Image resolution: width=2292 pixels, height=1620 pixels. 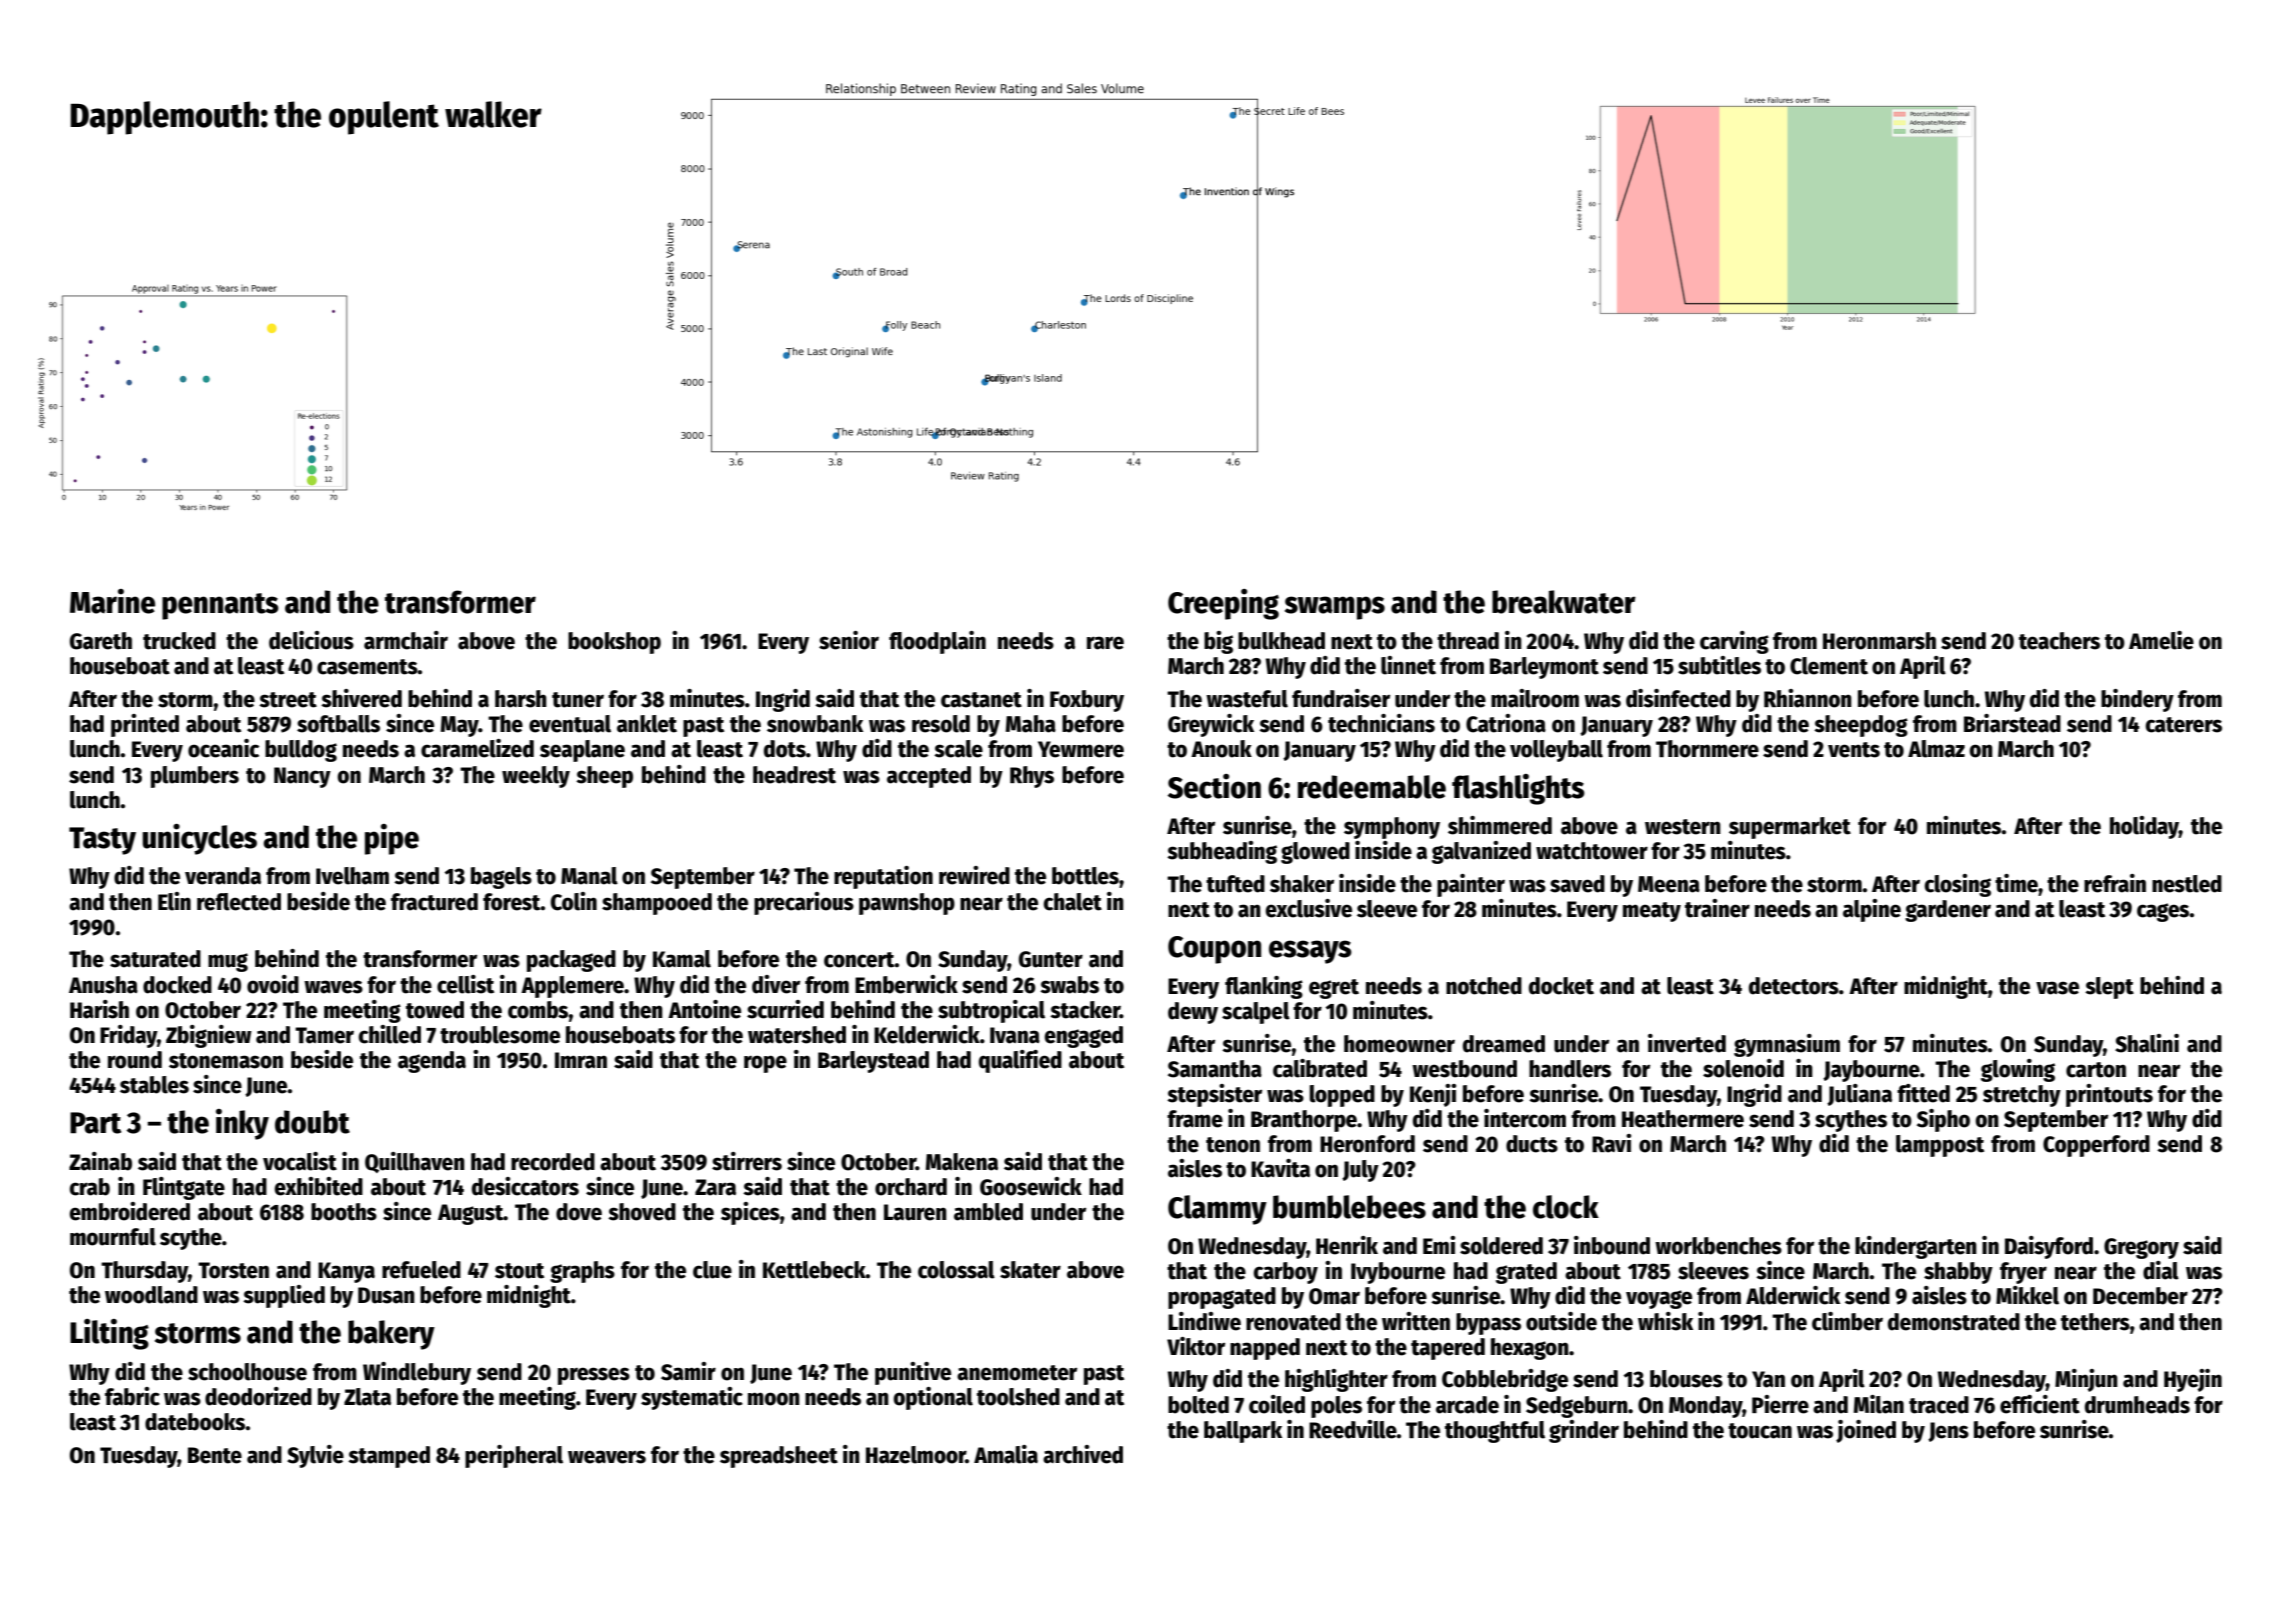 What do you see at coordinates (389, 1457) in the page?
I see `stamped` at bounding box center [389, 1457].
